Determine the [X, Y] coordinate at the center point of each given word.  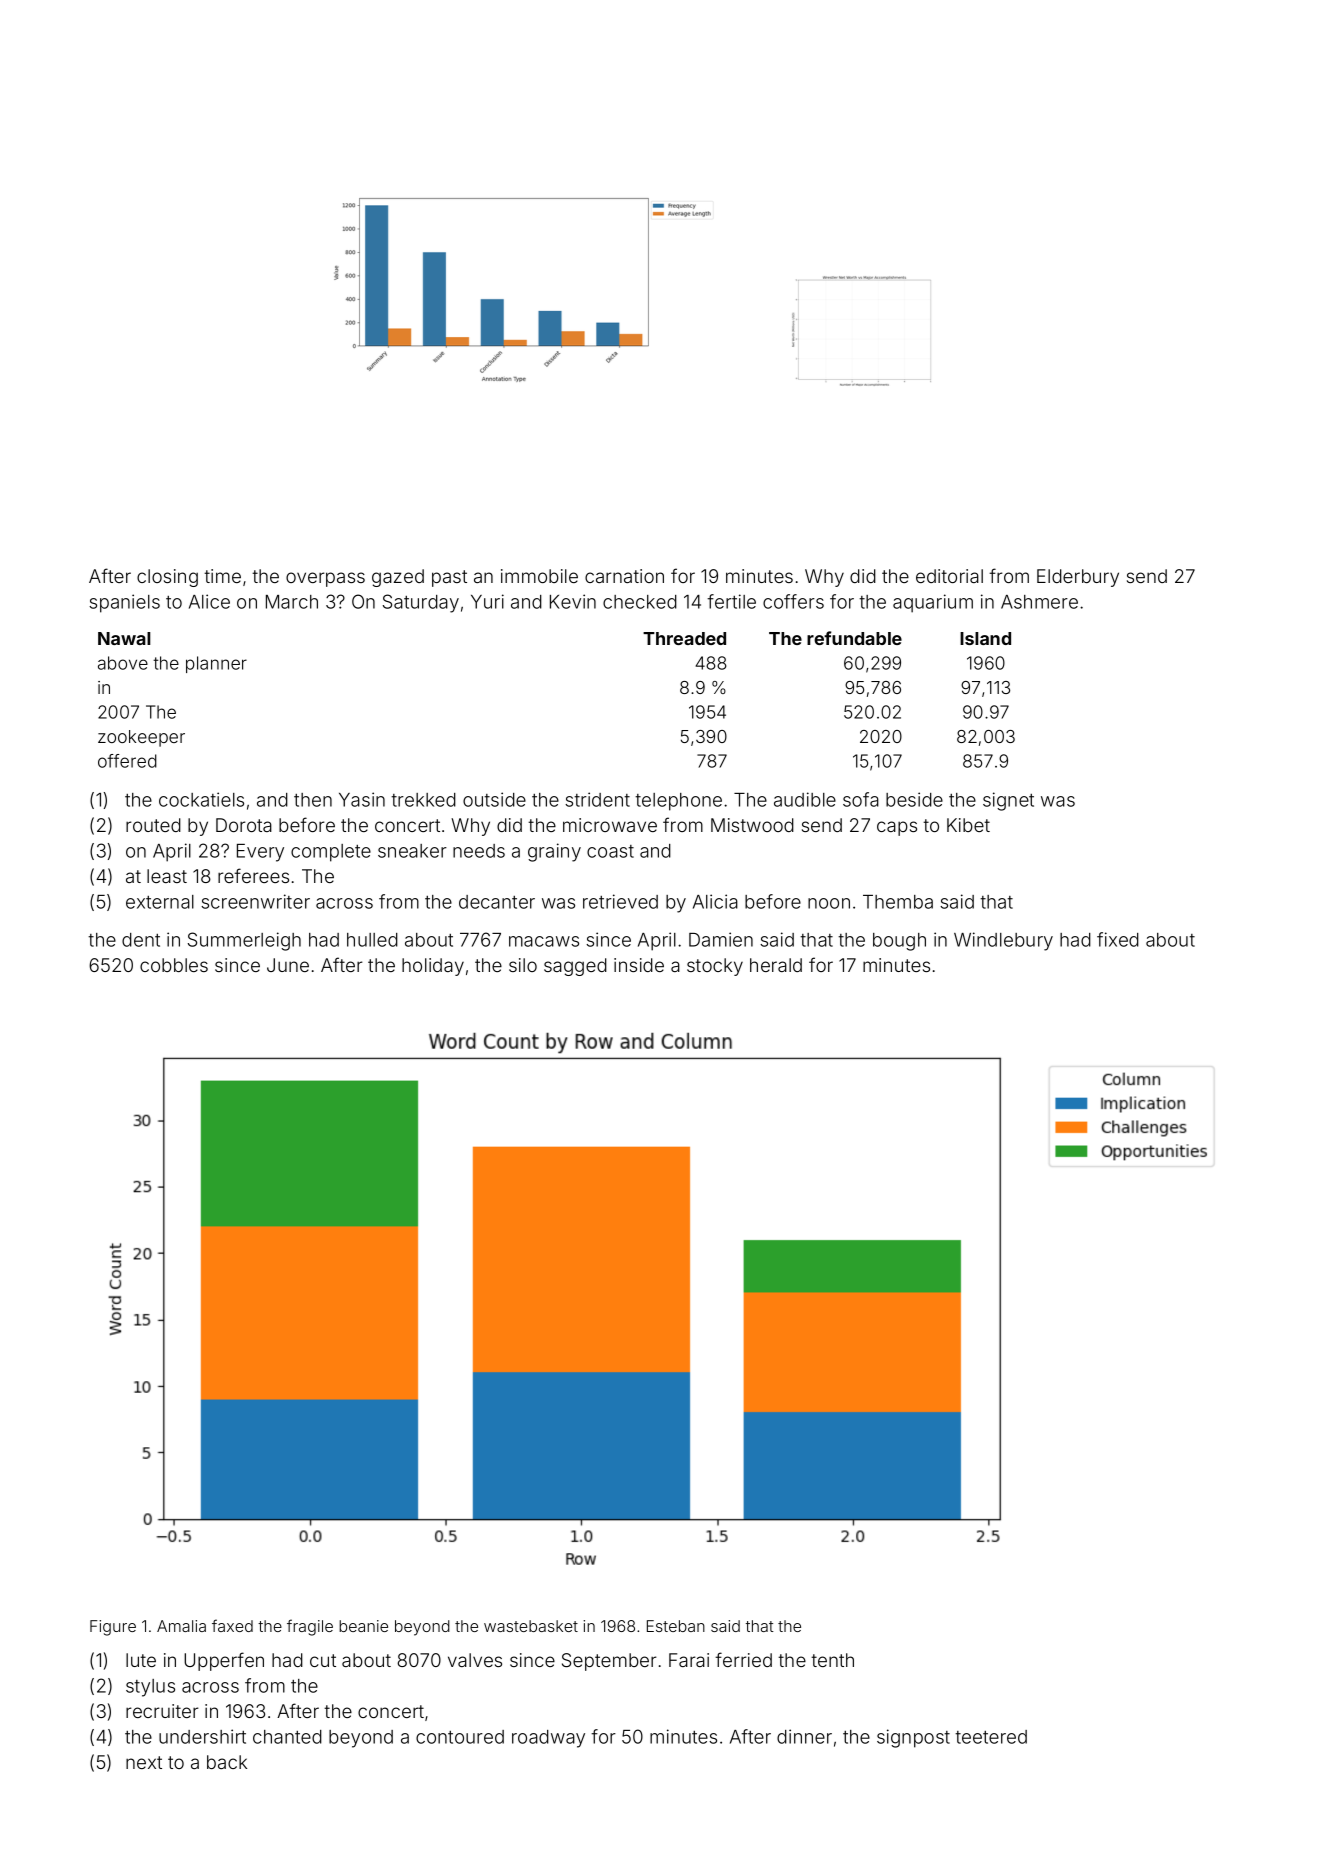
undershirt [202, 1736]
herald [776, 965]
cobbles [174, 965]
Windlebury [1003, 941]
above [123, 663]
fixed [1118, 939]
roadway [548, 1739]
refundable [854, 638]
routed [153, 825]
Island [985, 638]
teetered [991, 1737]
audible [805, 799]
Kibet [968, 825]
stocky [715, 967]
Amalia [181, 1626]
